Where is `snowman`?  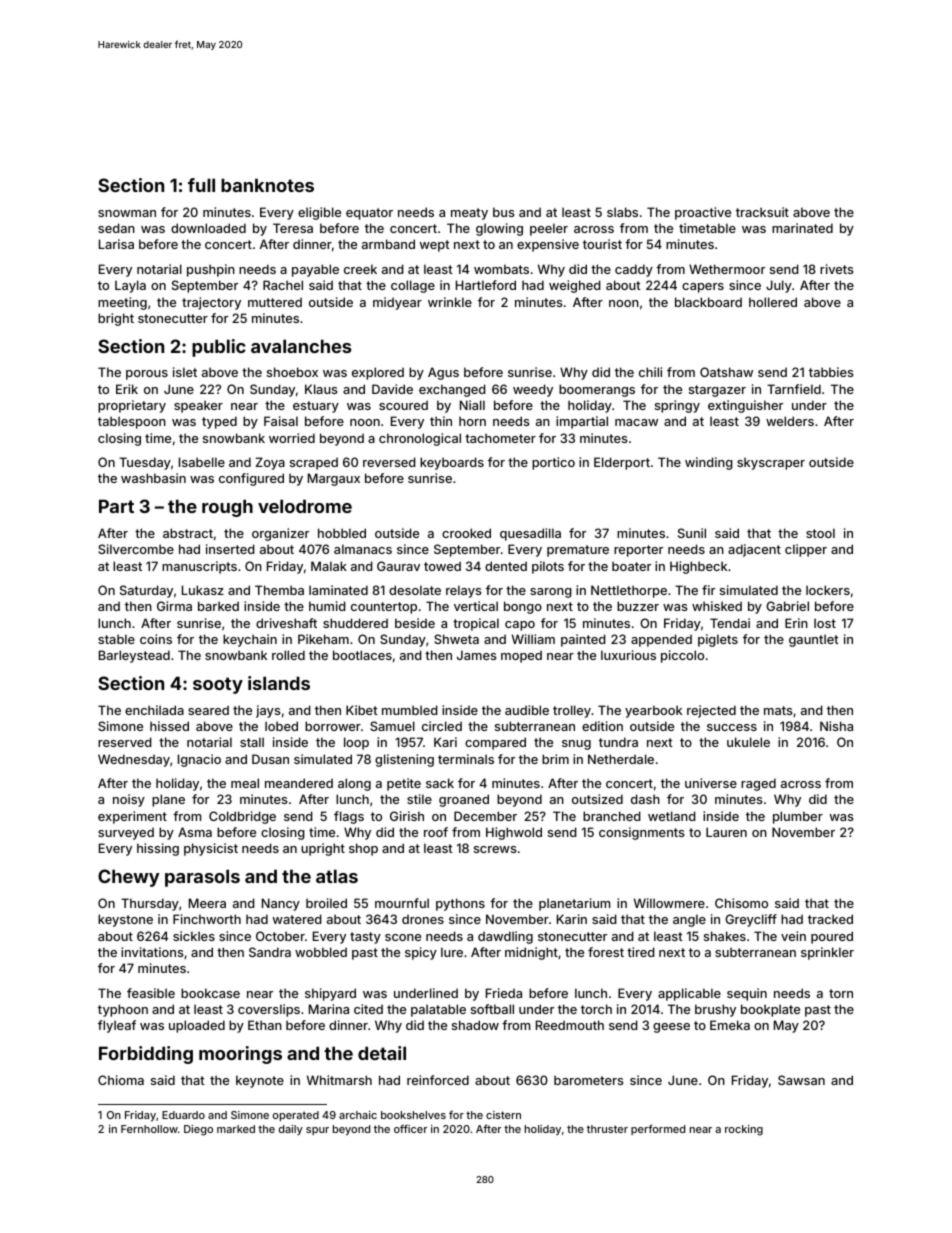
snowman is located at coordinates (127, 213).
